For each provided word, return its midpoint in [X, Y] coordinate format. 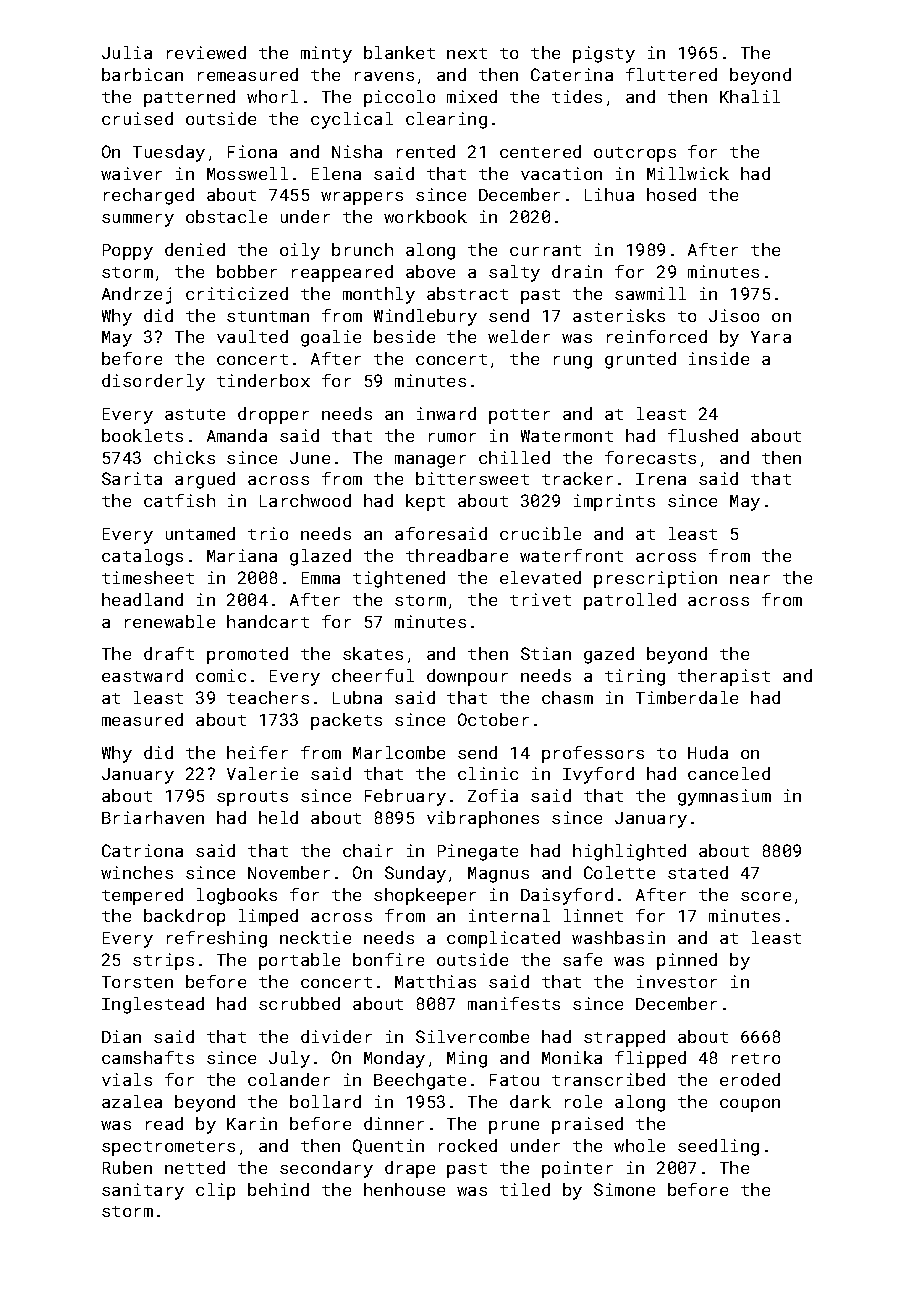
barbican [142, 74]
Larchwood [305, 500]
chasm [567, 697]
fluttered [671, 74]
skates [373, 653]
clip [215, 1191]
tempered [142, 896]
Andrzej [136, 295]
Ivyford [598, 775]
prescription [655, 579]
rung [573, 362]
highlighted [629, 852]
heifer [257, 752]
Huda [708, 752]
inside [719, 358]
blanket [399, 52]
